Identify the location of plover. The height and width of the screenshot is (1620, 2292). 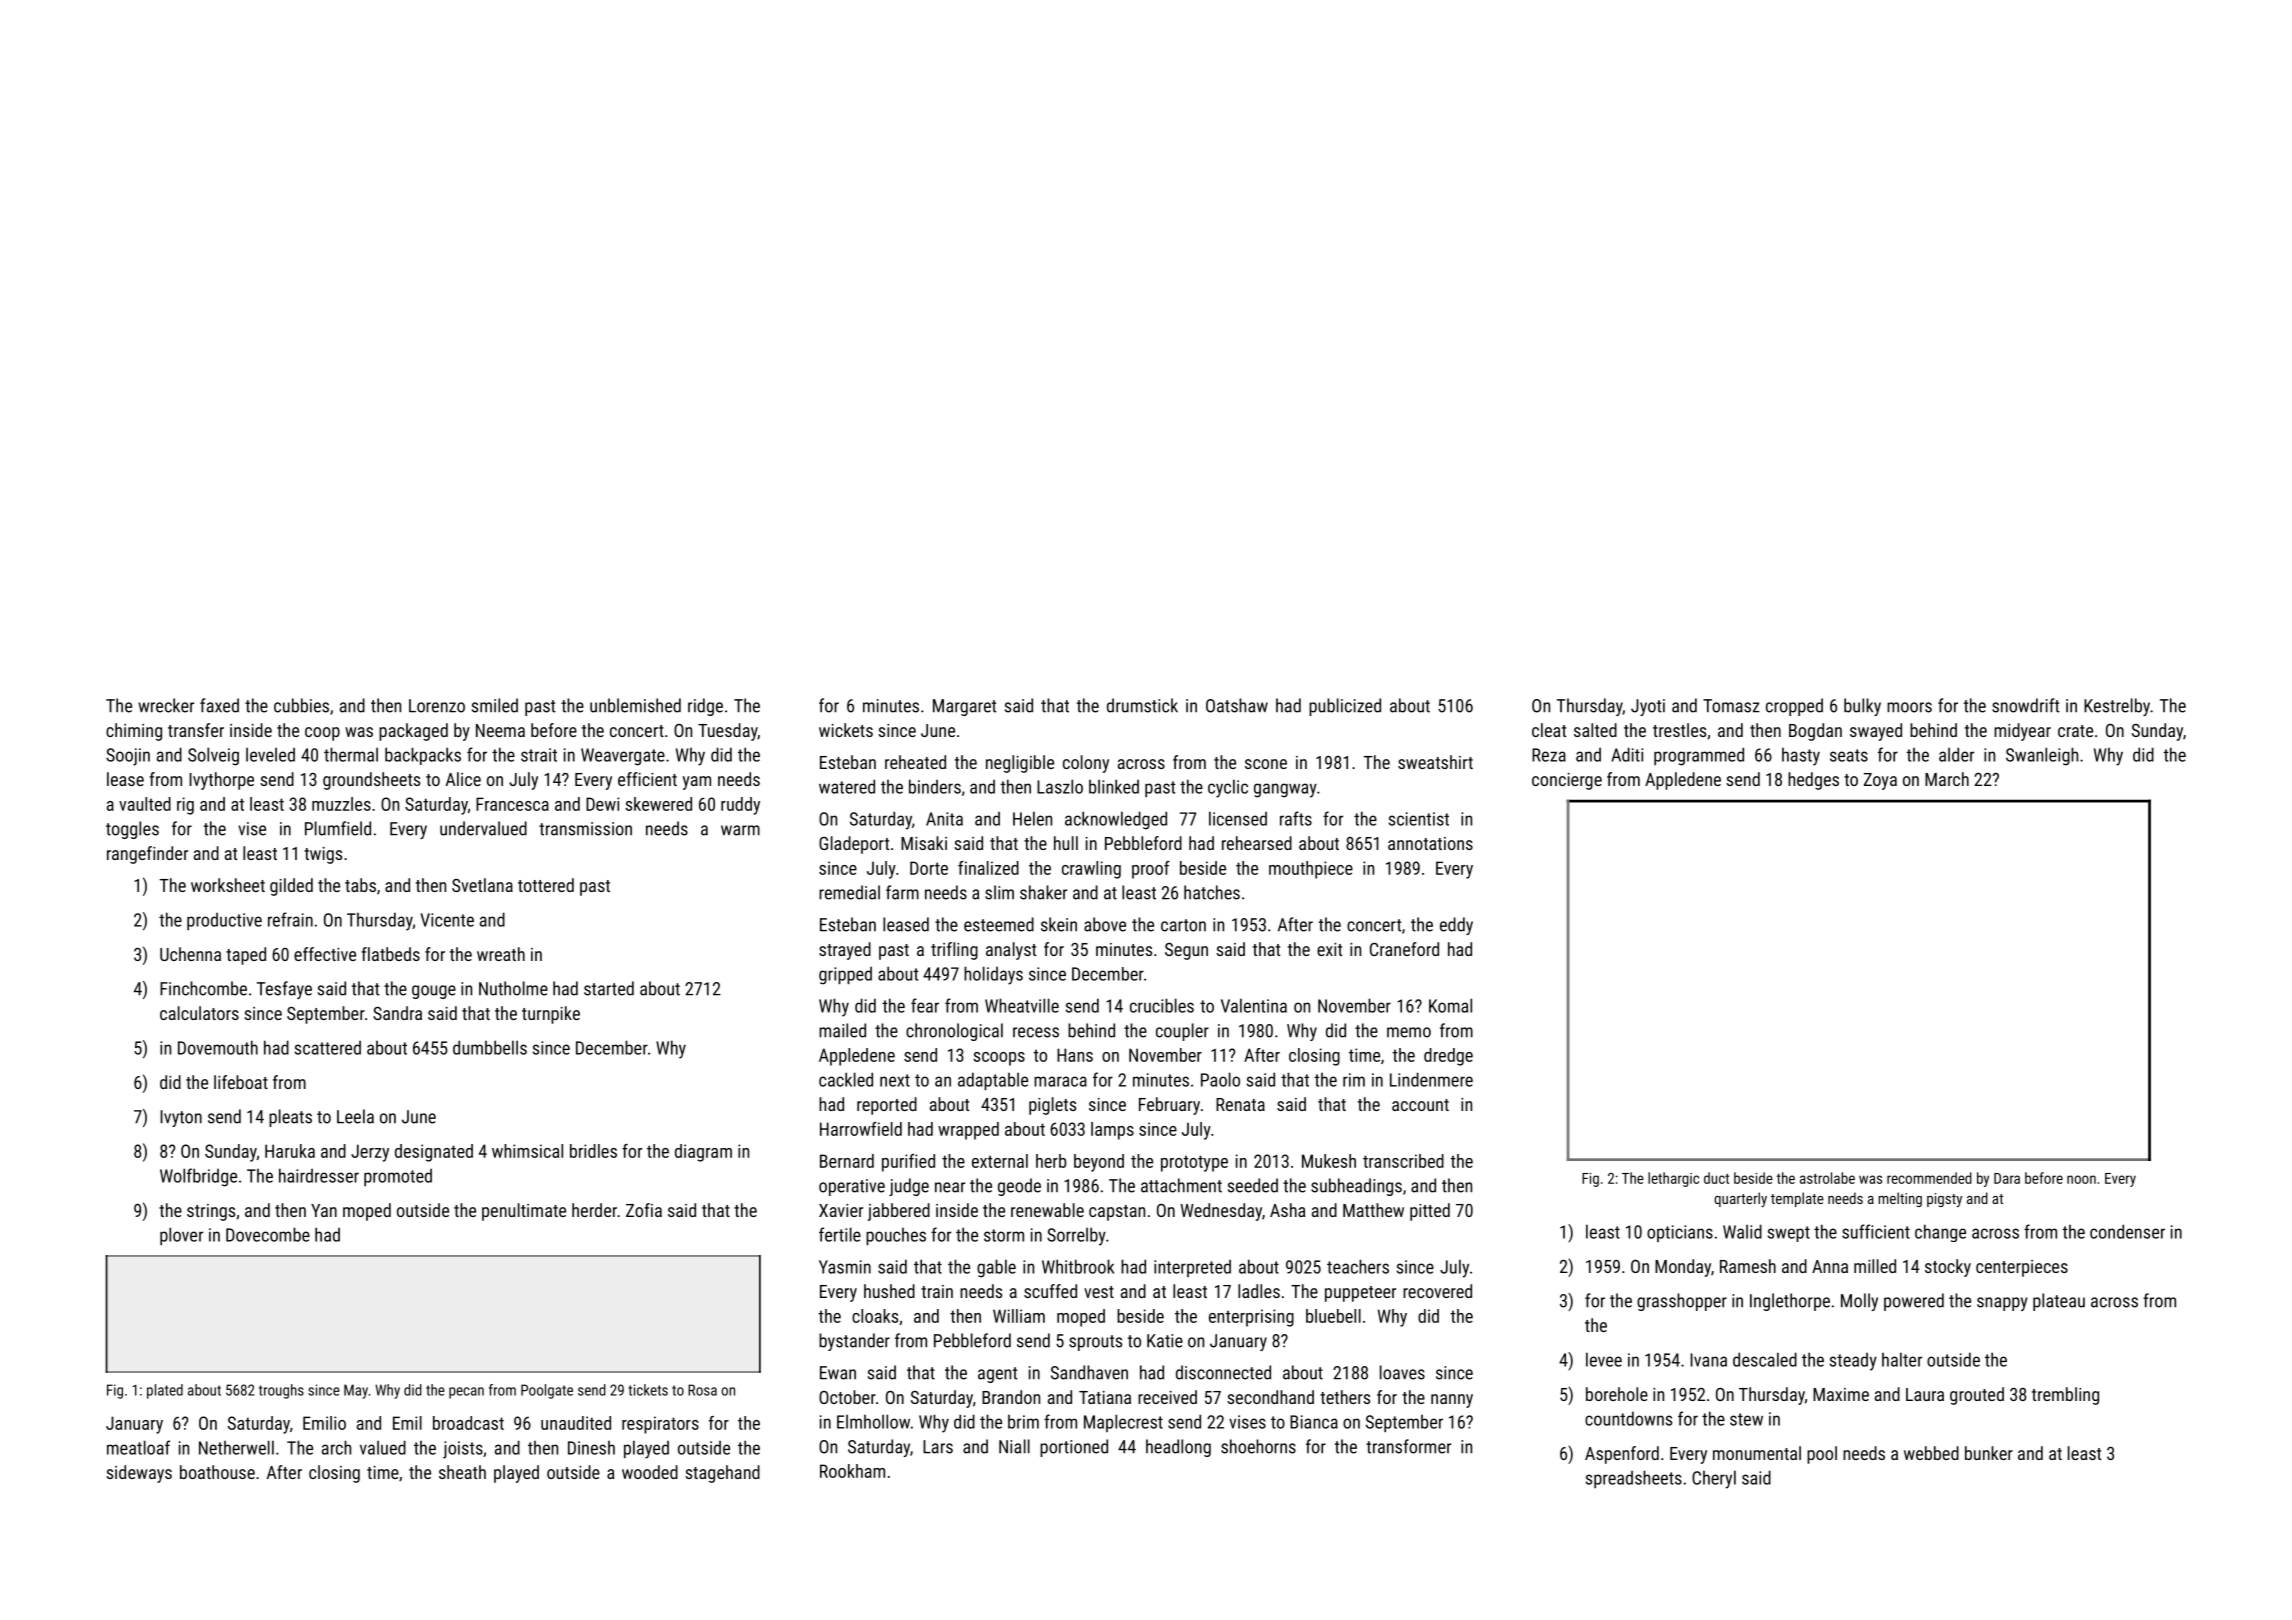
(181, 1236).
